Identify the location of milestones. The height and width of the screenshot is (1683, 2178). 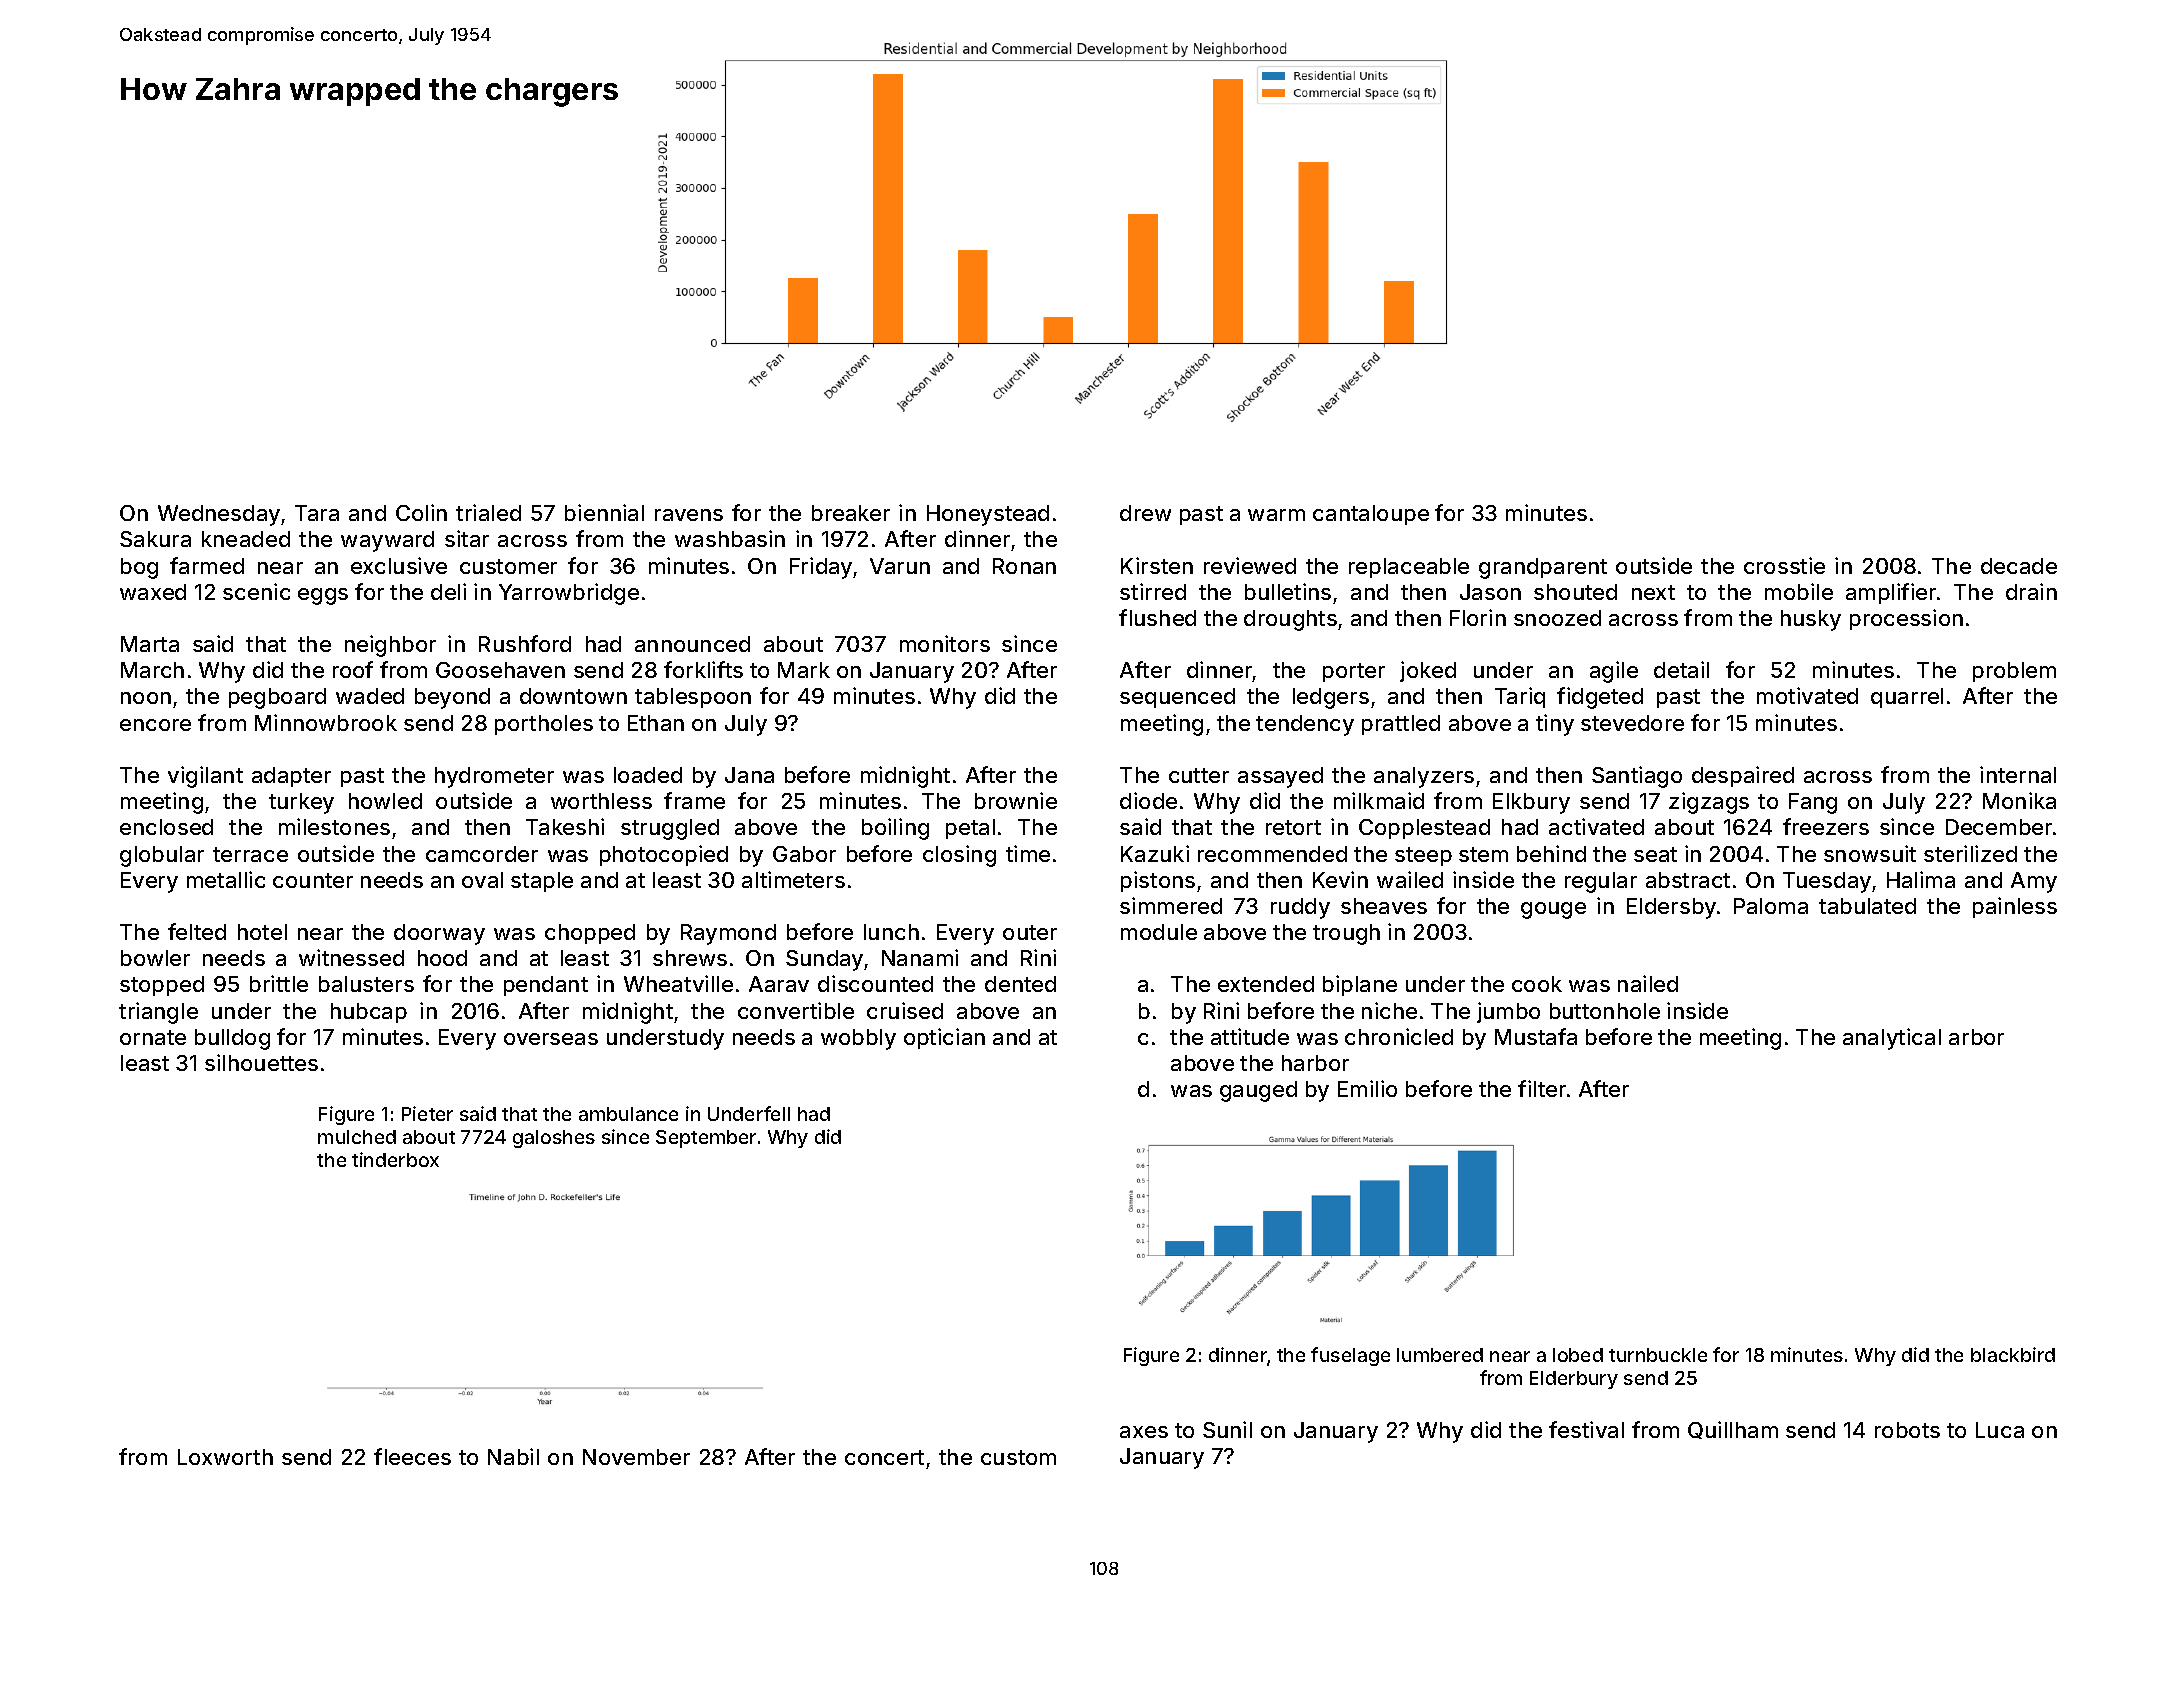
(334, 826).
